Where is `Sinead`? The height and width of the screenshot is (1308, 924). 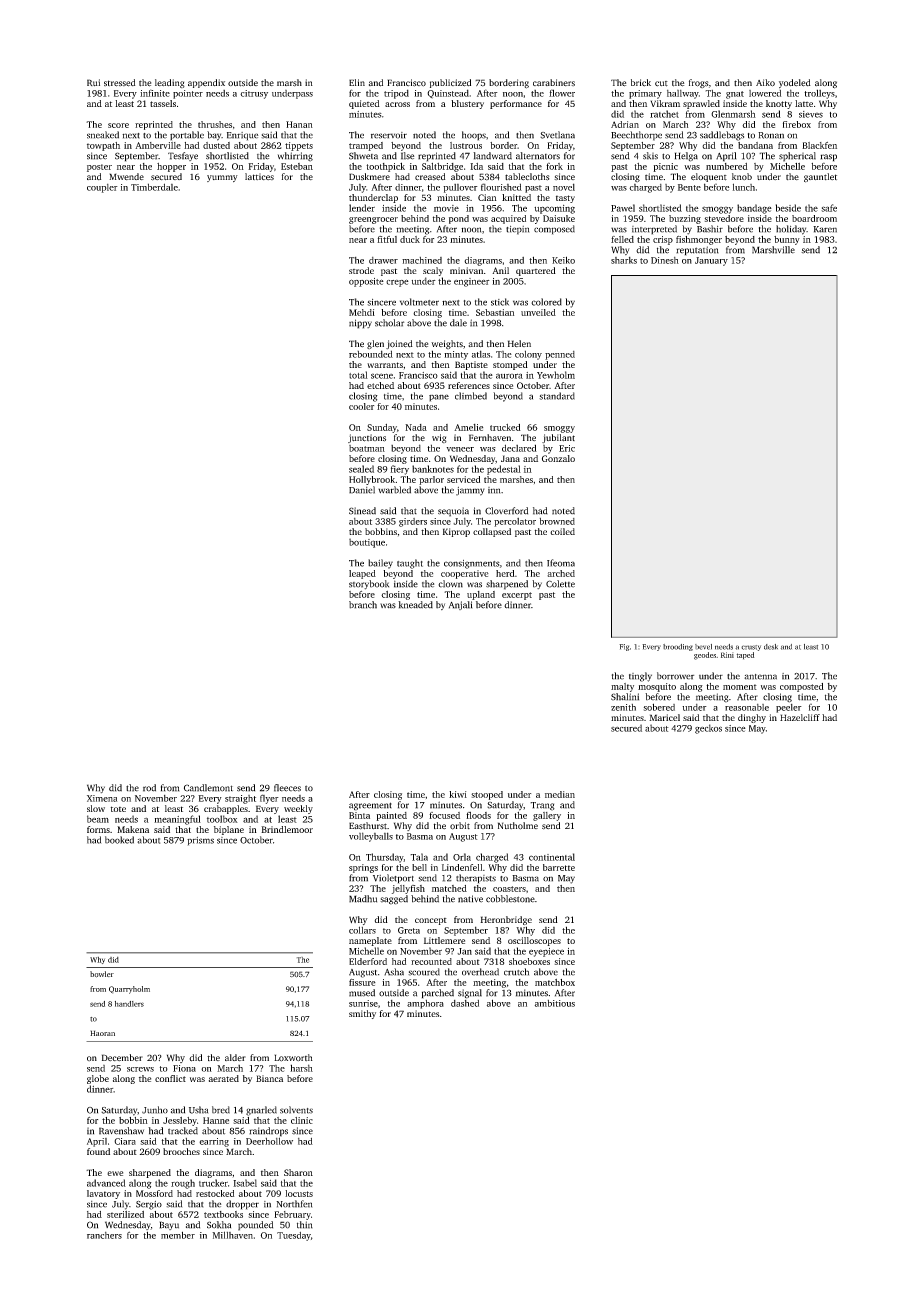 Sinead is located at coordinates (362, 511).
